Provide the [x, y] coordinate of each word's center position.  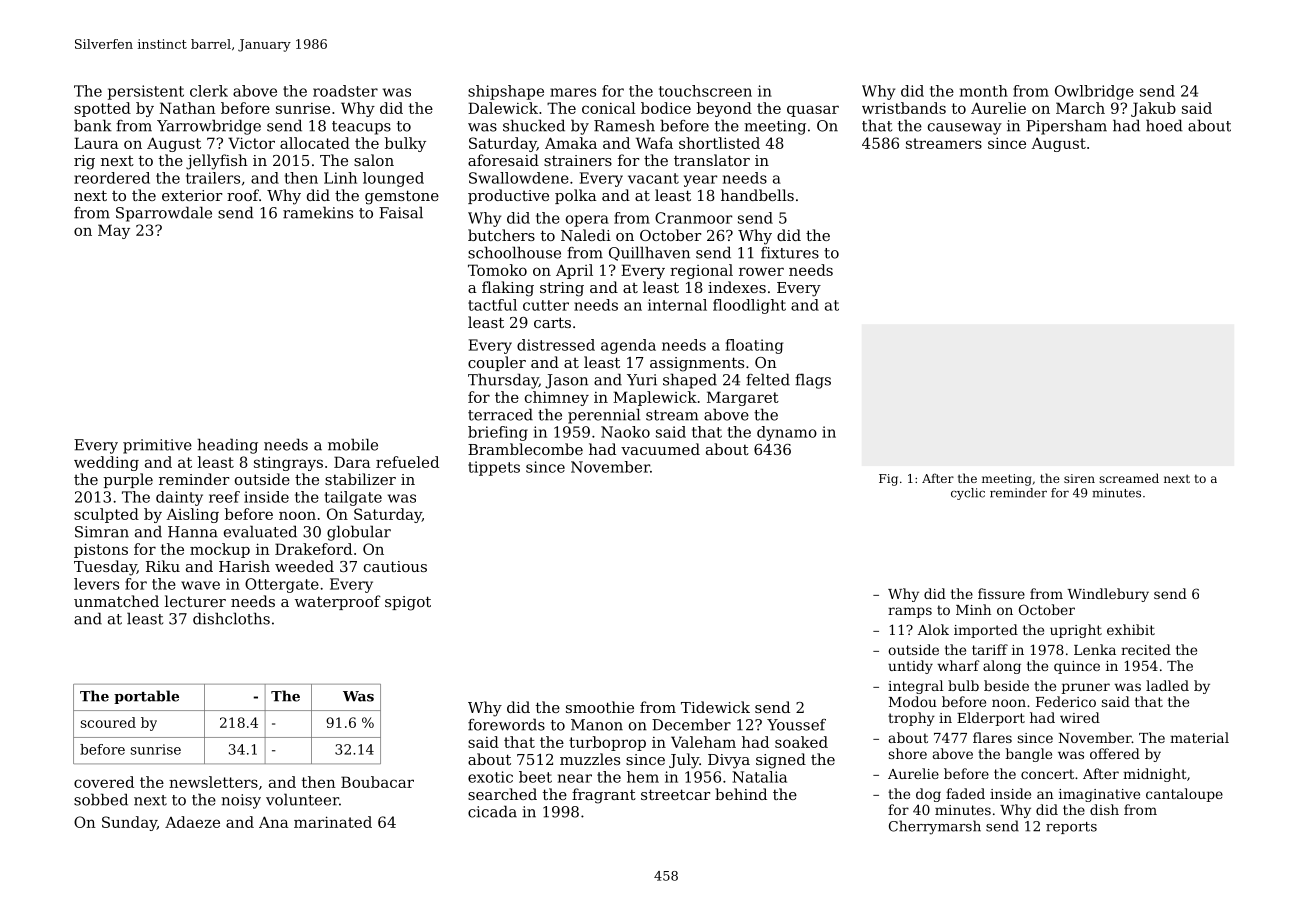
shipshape [506, 92]
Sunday [129, 823]
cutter [546, 305]
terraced [500, 414]
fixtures [790, 253]
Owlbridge [1094, 92]
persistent [146, 92]
